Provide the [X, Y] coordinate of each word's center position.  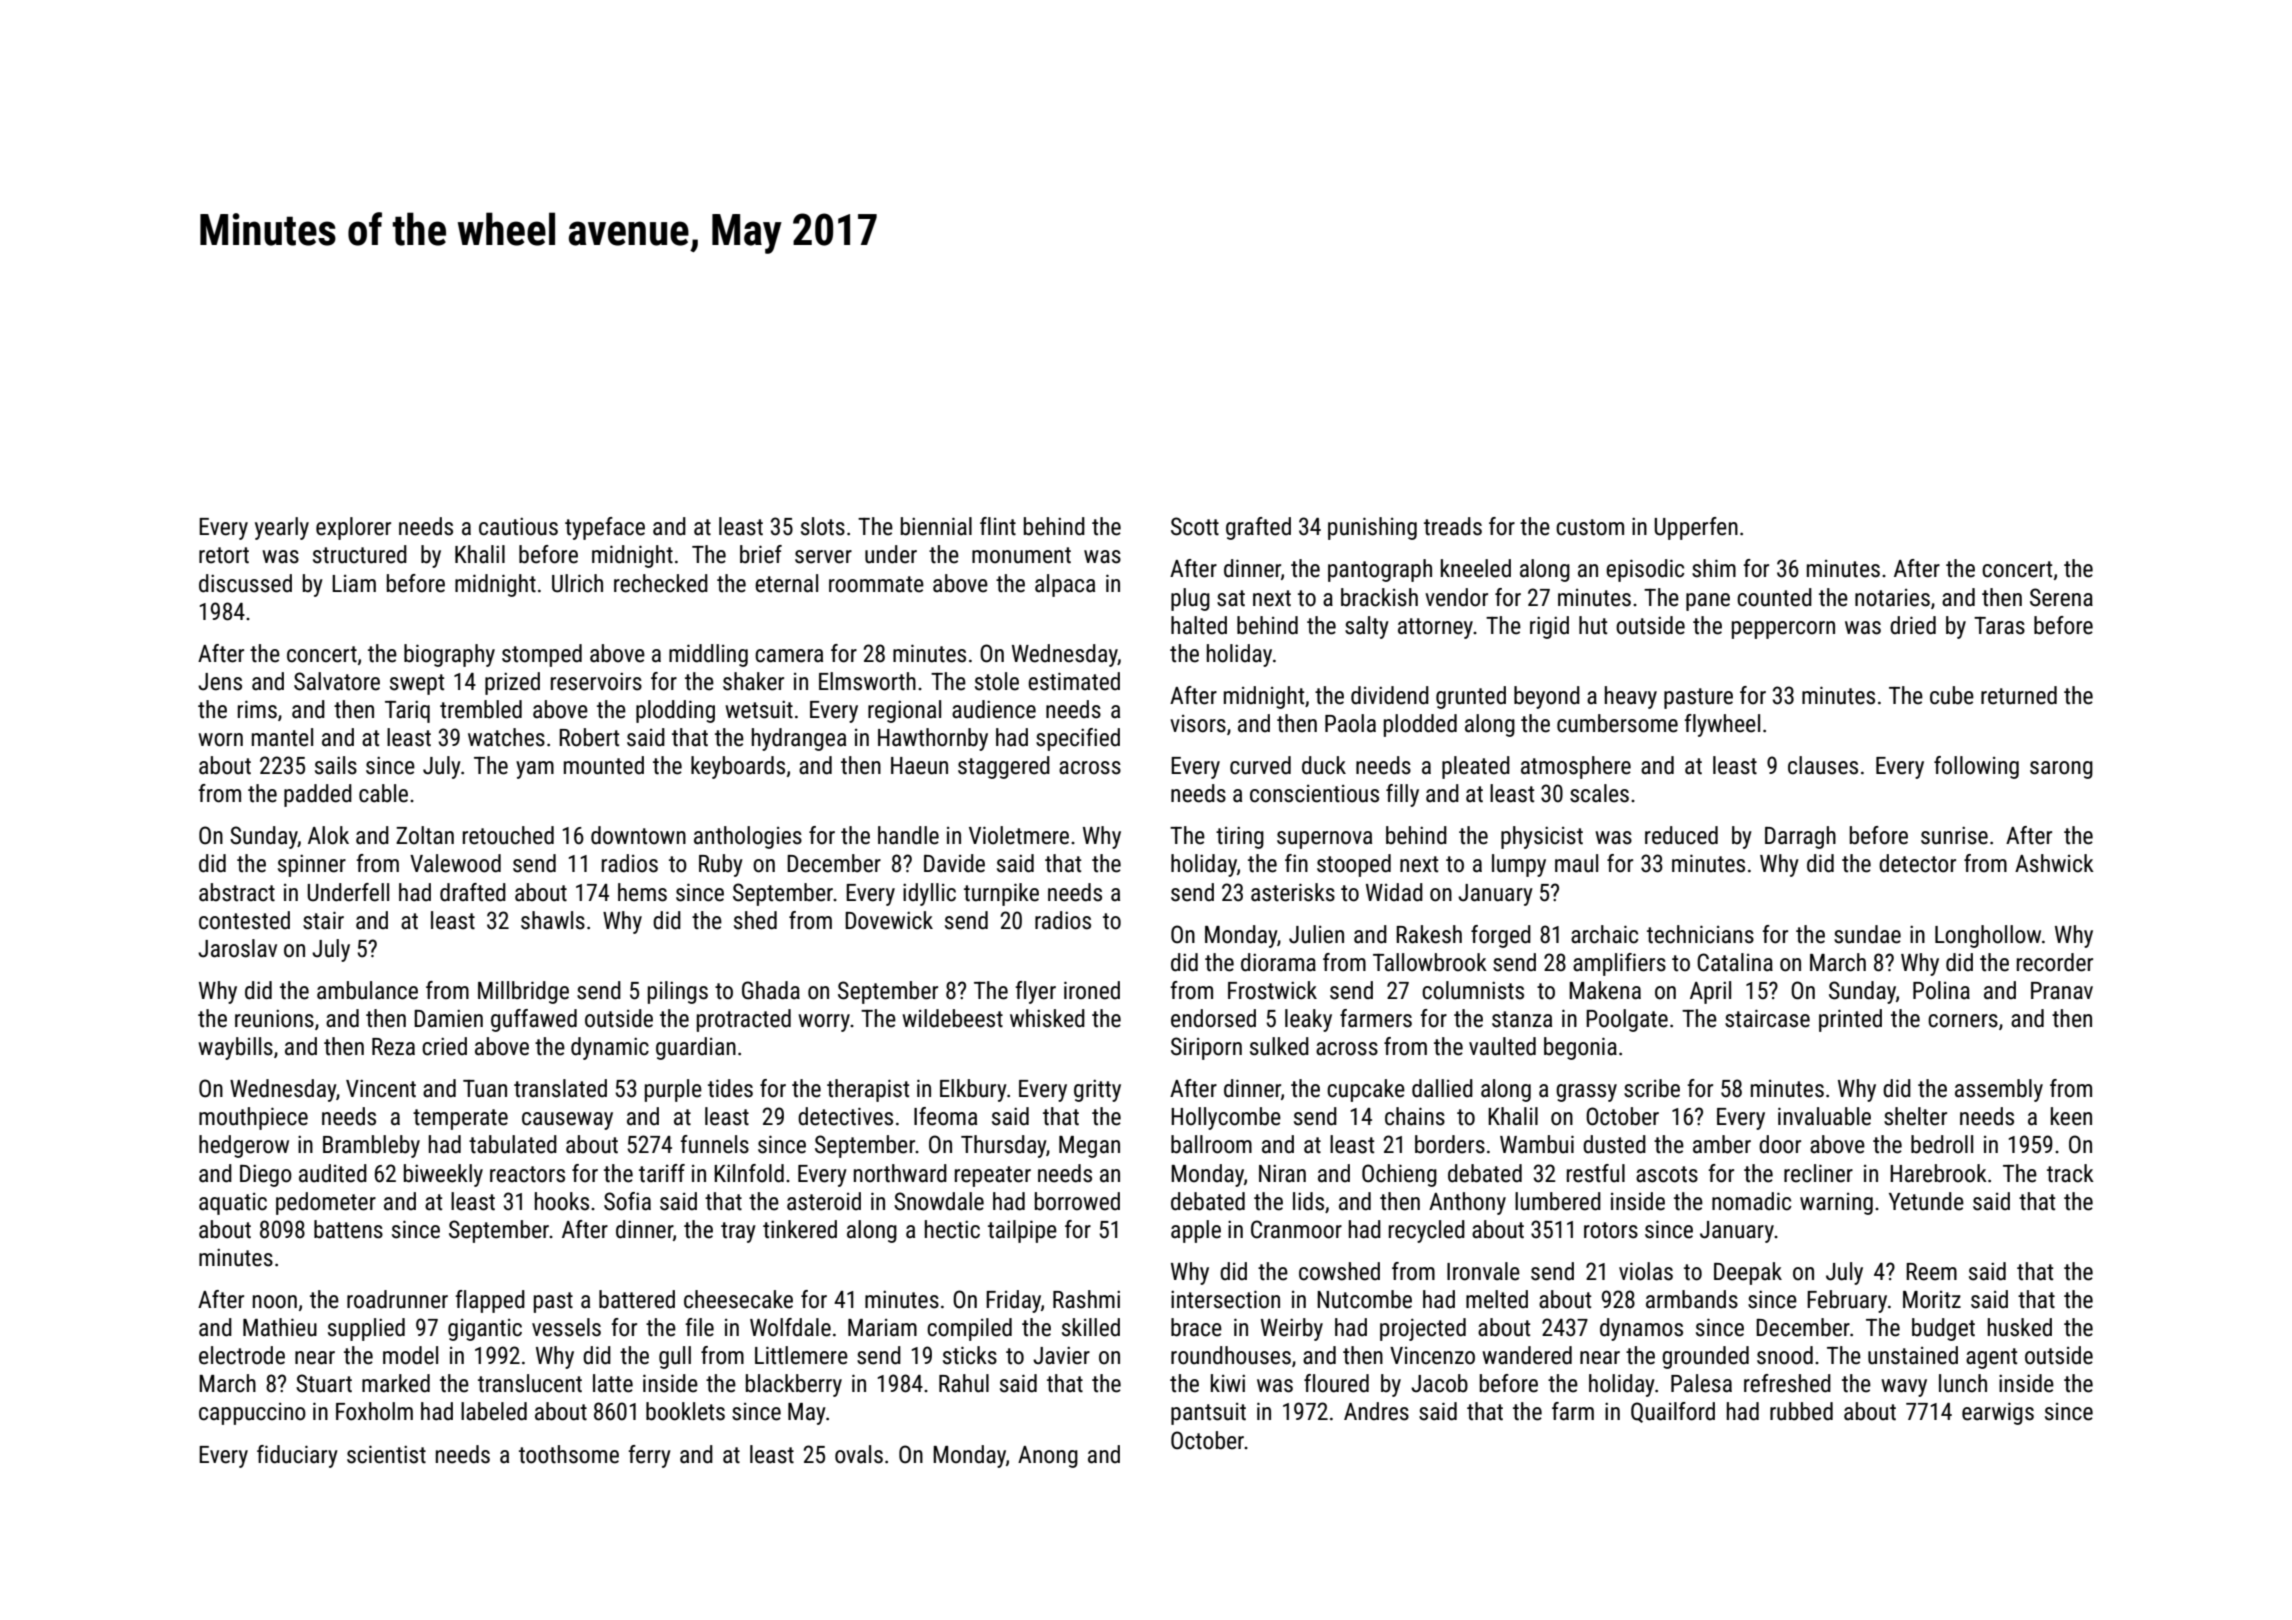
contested [244, 920]
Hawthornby [933, 739]
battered [637, 1299]
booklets [685, 1411]
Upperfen [1696, 528]
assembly [1999, 1090]
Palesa [1701, 1383]
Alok [328, 835]
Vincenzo [1432, 1356]
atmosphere [1576, 767]
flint [998, 526]
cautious [518, 526]
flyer [1035, 992]
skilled [1091, 1327]
